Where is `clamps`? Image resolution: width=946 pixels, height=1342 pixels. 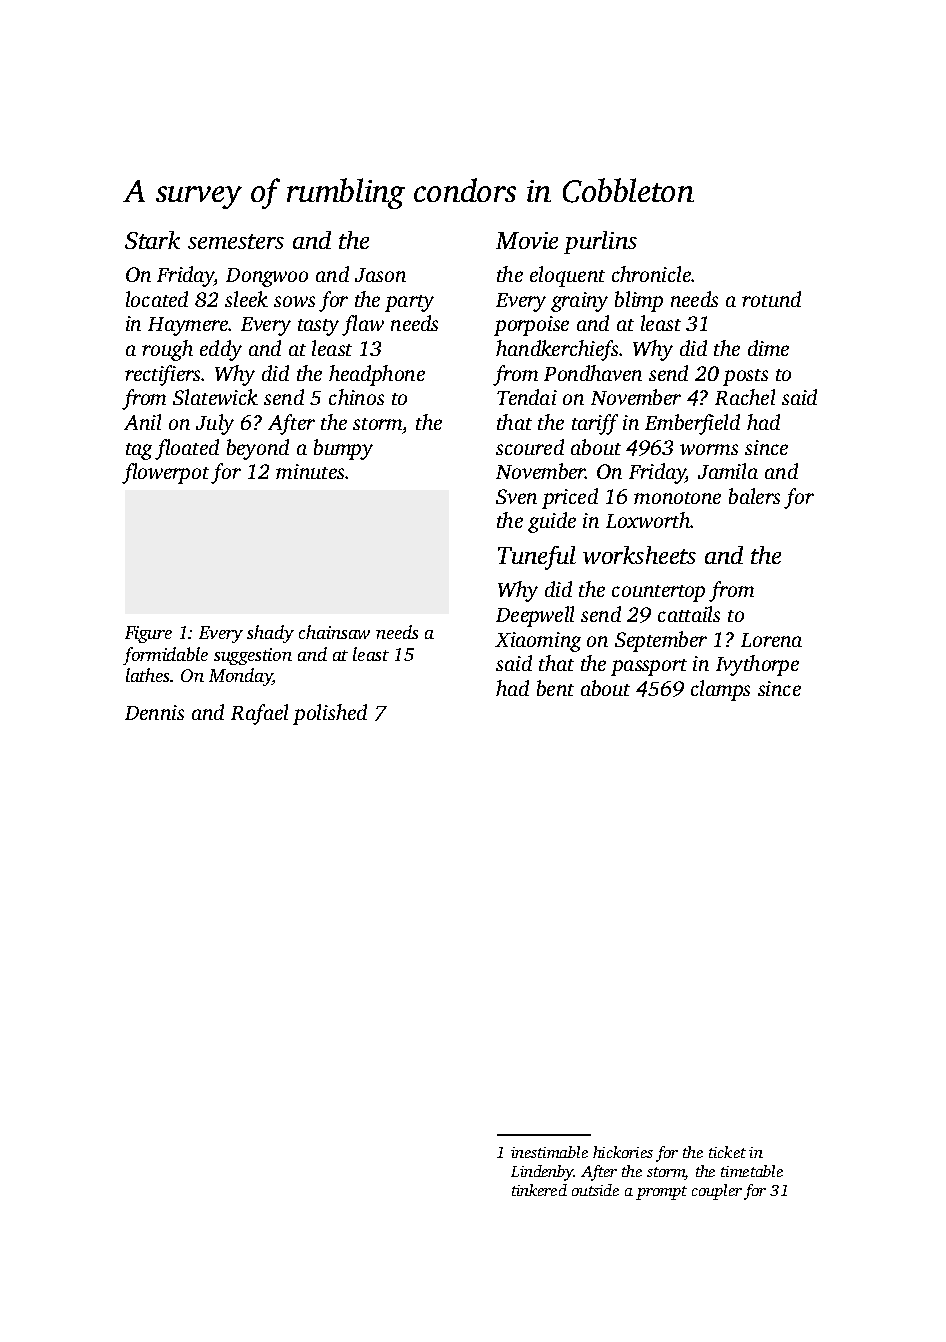 clamps is located at coordinates (720, 690).
